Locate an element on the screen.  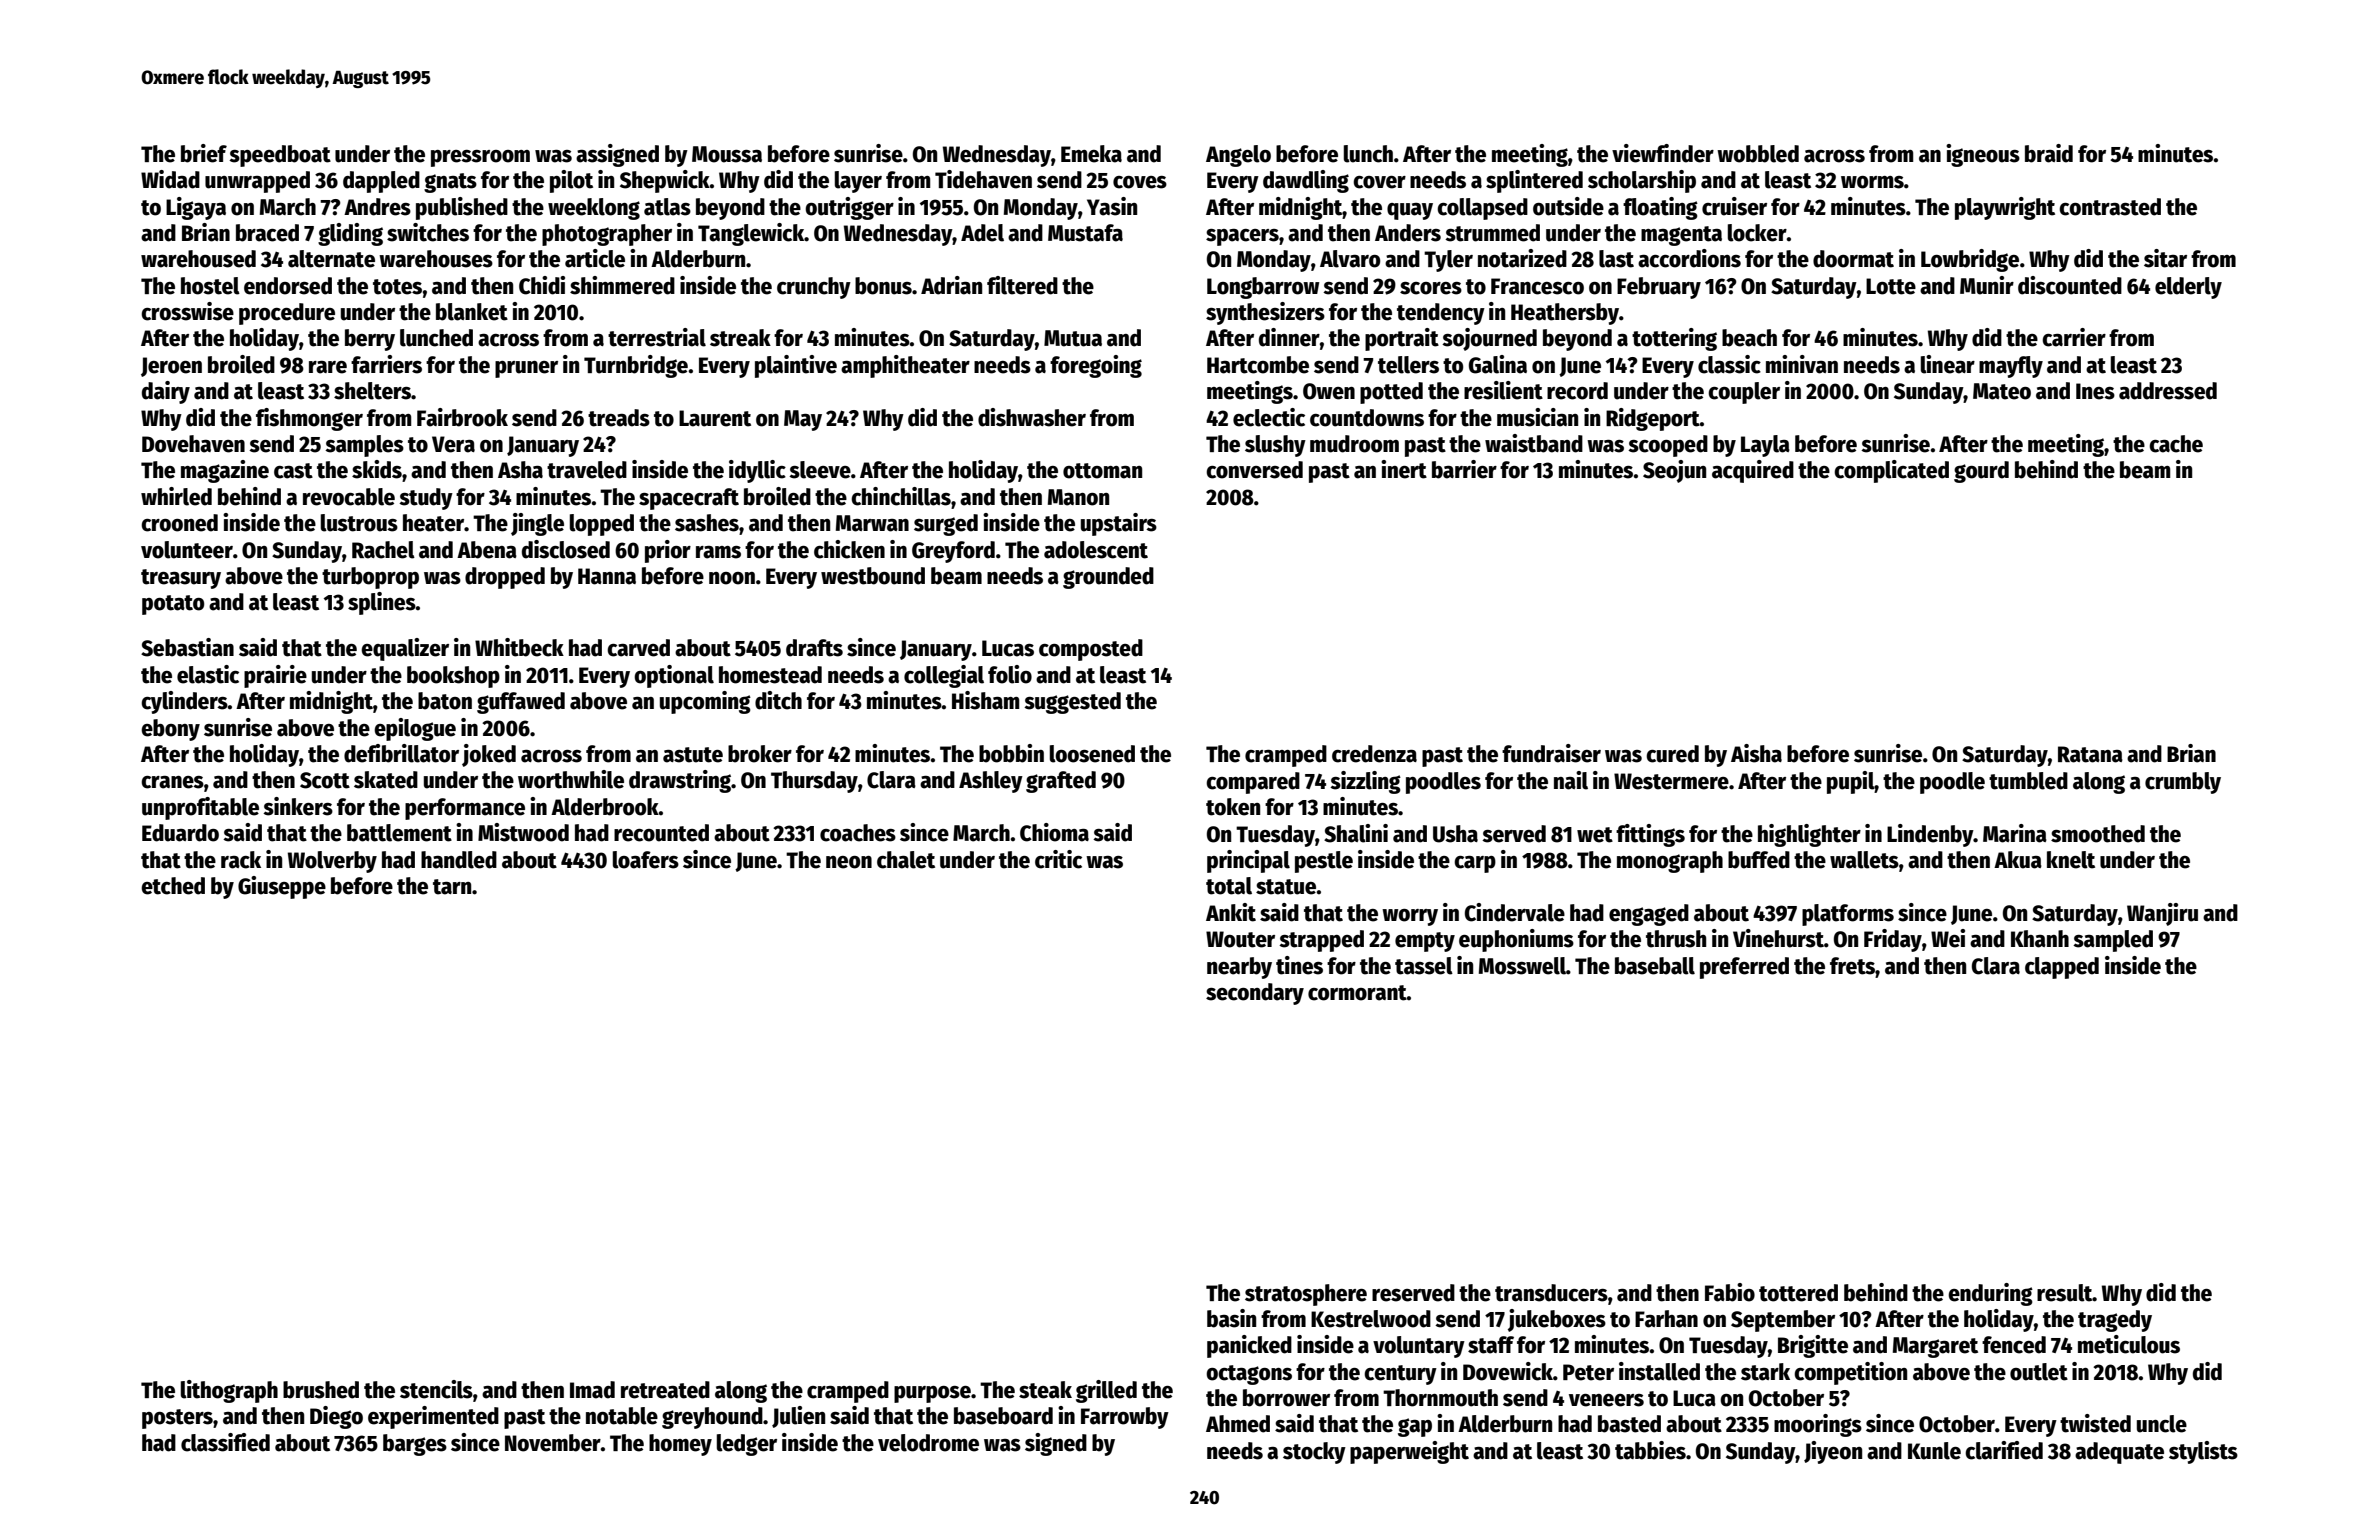
pressroom is located at coordinates (480, 158).
